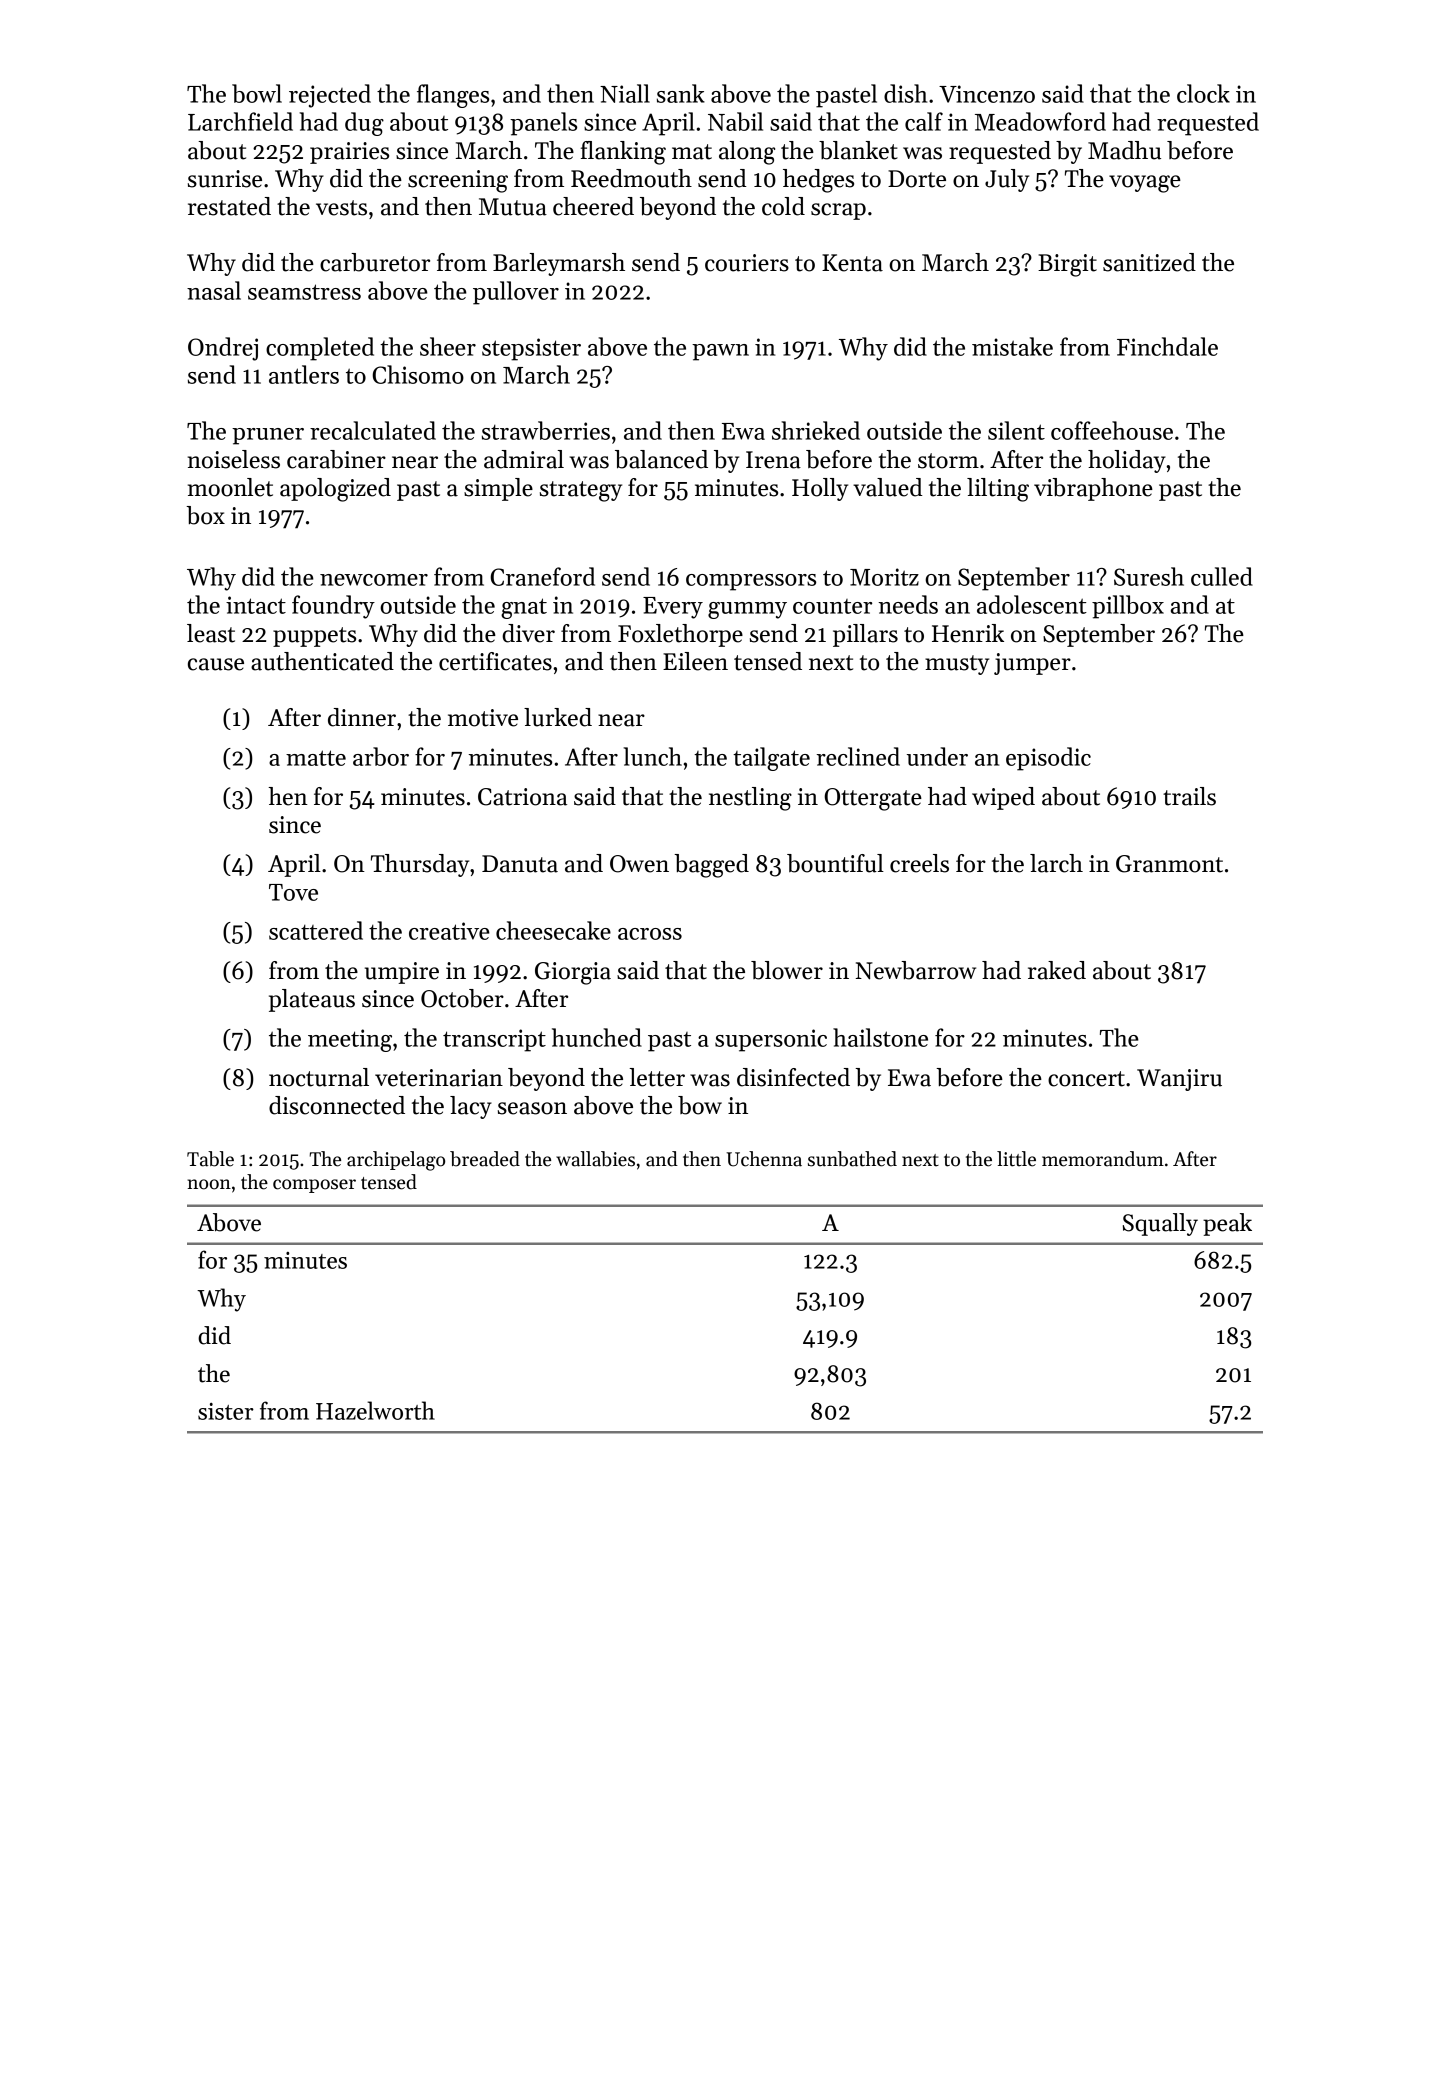 The image size is (1450, 2100). Describe the element at coordinates (439, 1078) in the screenshot. I see `veterinarian` at that location.
